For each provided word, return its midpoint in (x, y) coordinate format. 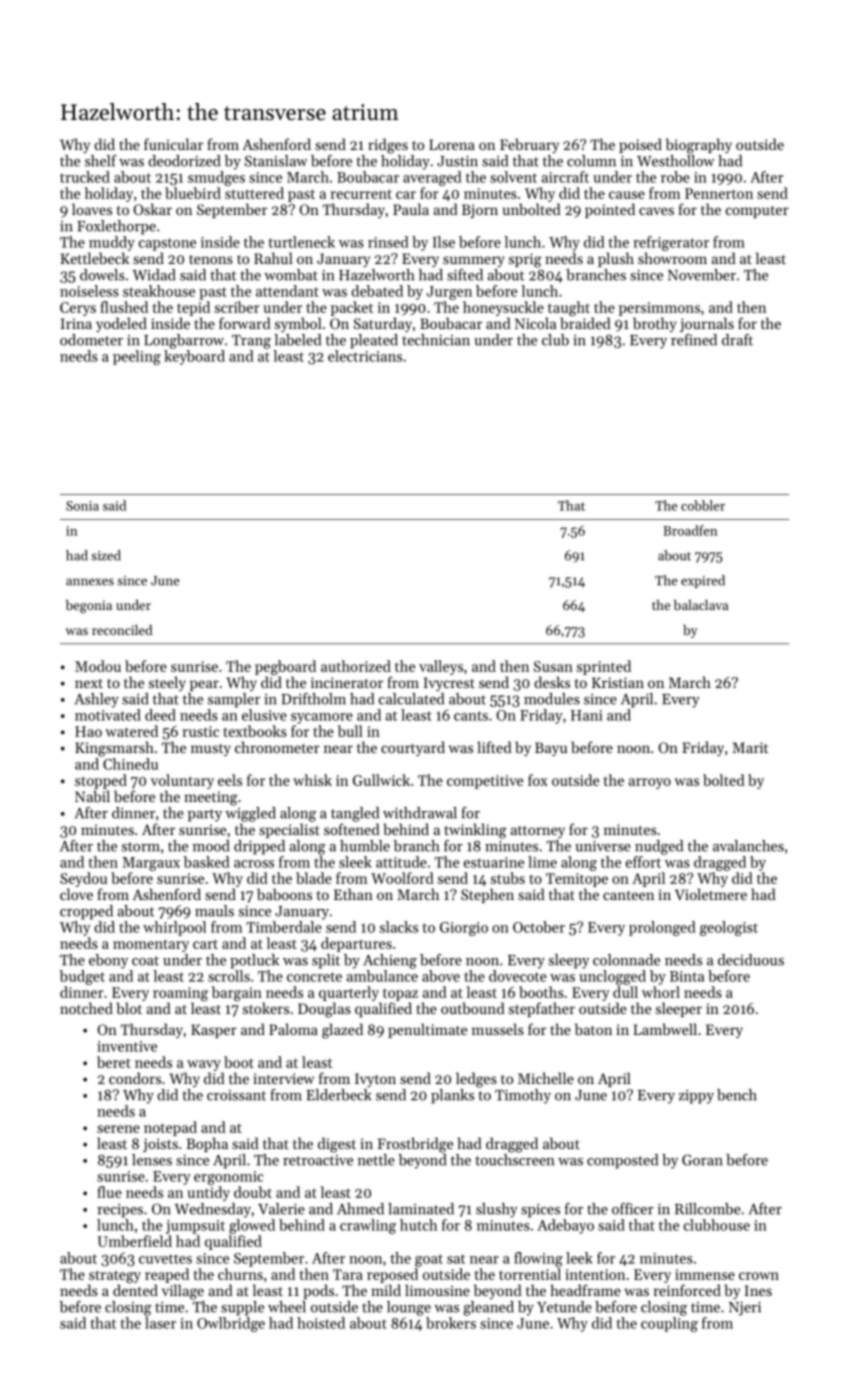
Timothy (523, 1096)
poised (640, 145)
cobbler (703, 505)
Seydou (83, 879)
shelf (101, 161)
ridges (388, 146)
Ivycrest (449, 684)
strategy (115, 1276)
